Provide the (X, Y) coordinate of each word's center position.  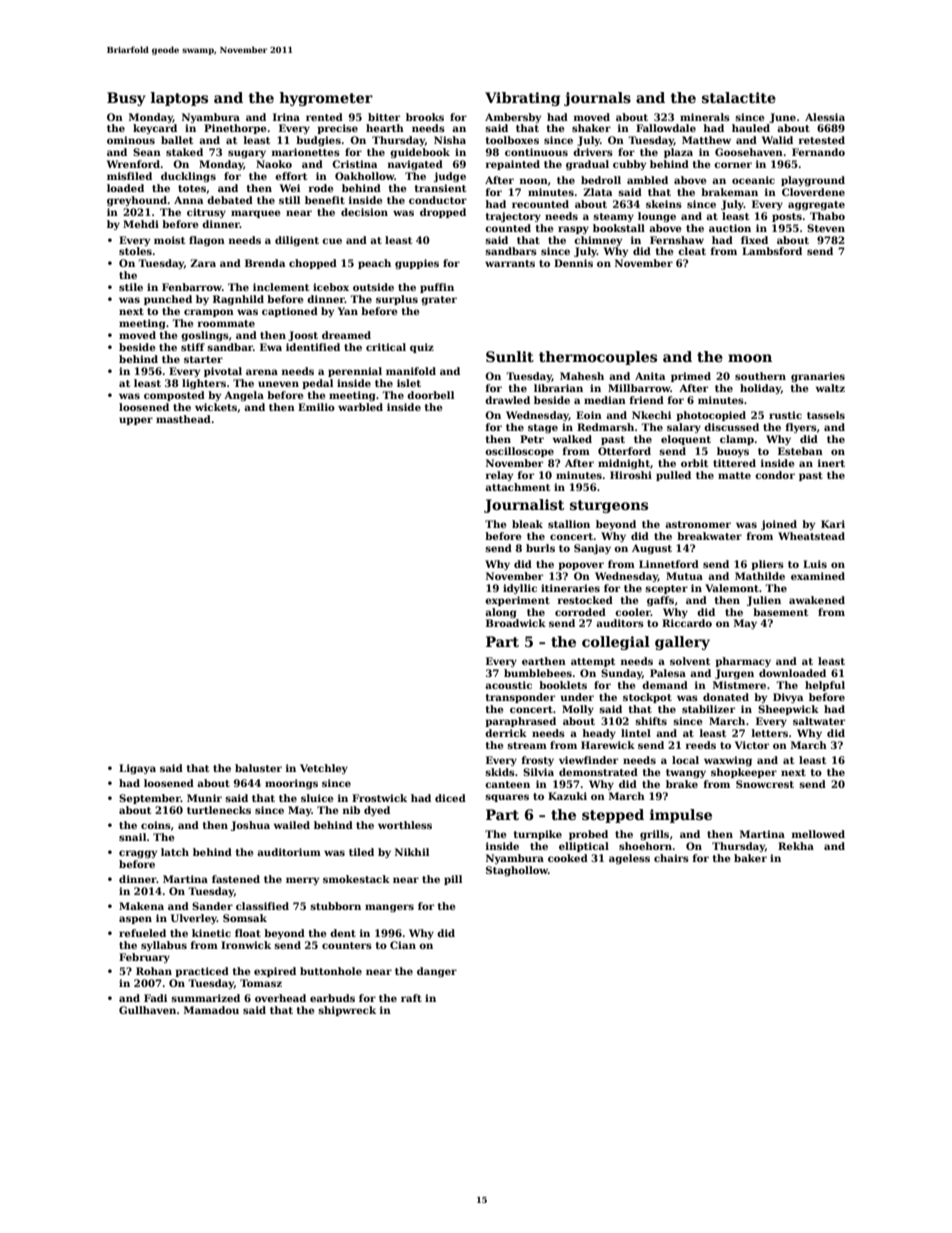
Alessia (825, 117)
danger (437, 972)
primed (691, 377)
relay (499, 476)
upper (136, 421)
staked (184, 152)
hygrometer (326, 99)
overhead (280, 998)
